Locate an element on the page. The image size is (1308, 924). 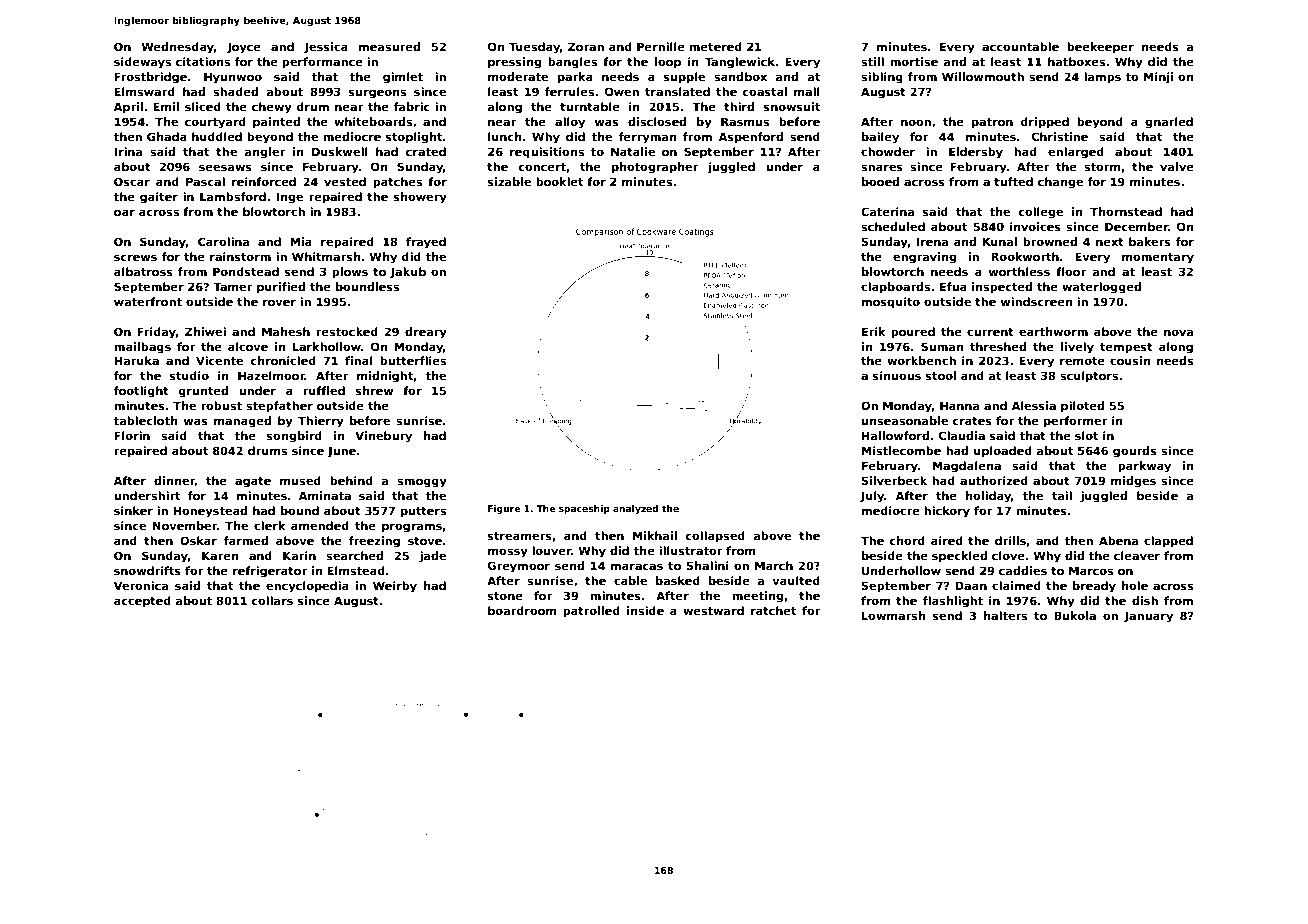
accountable is located at coordinates (1020, 46).
